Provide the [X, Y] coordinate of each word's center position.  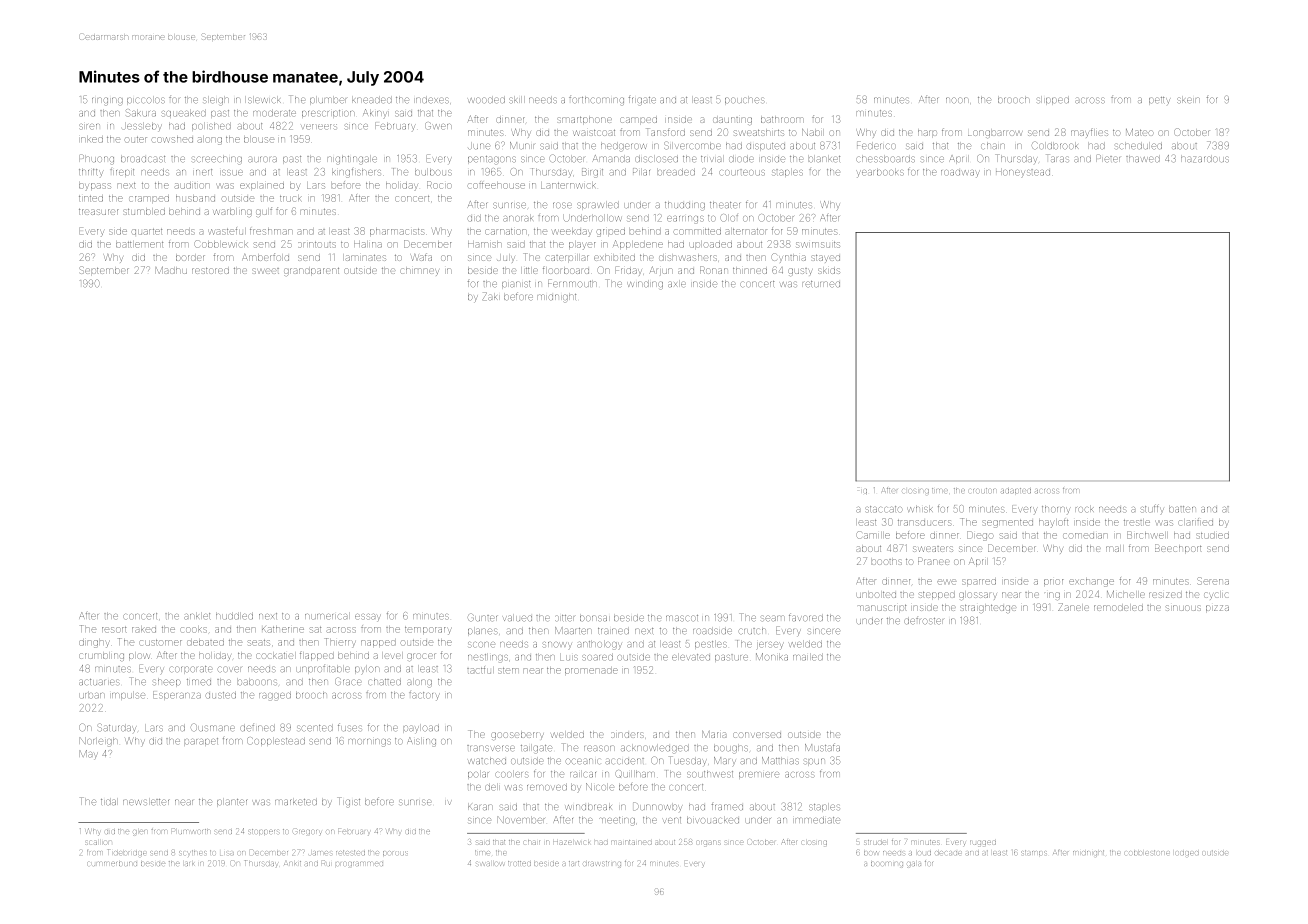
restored [210, 271]
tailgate [536, 749]
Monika [772, 657]
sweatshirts [759, 133]
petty [1159, 100]
